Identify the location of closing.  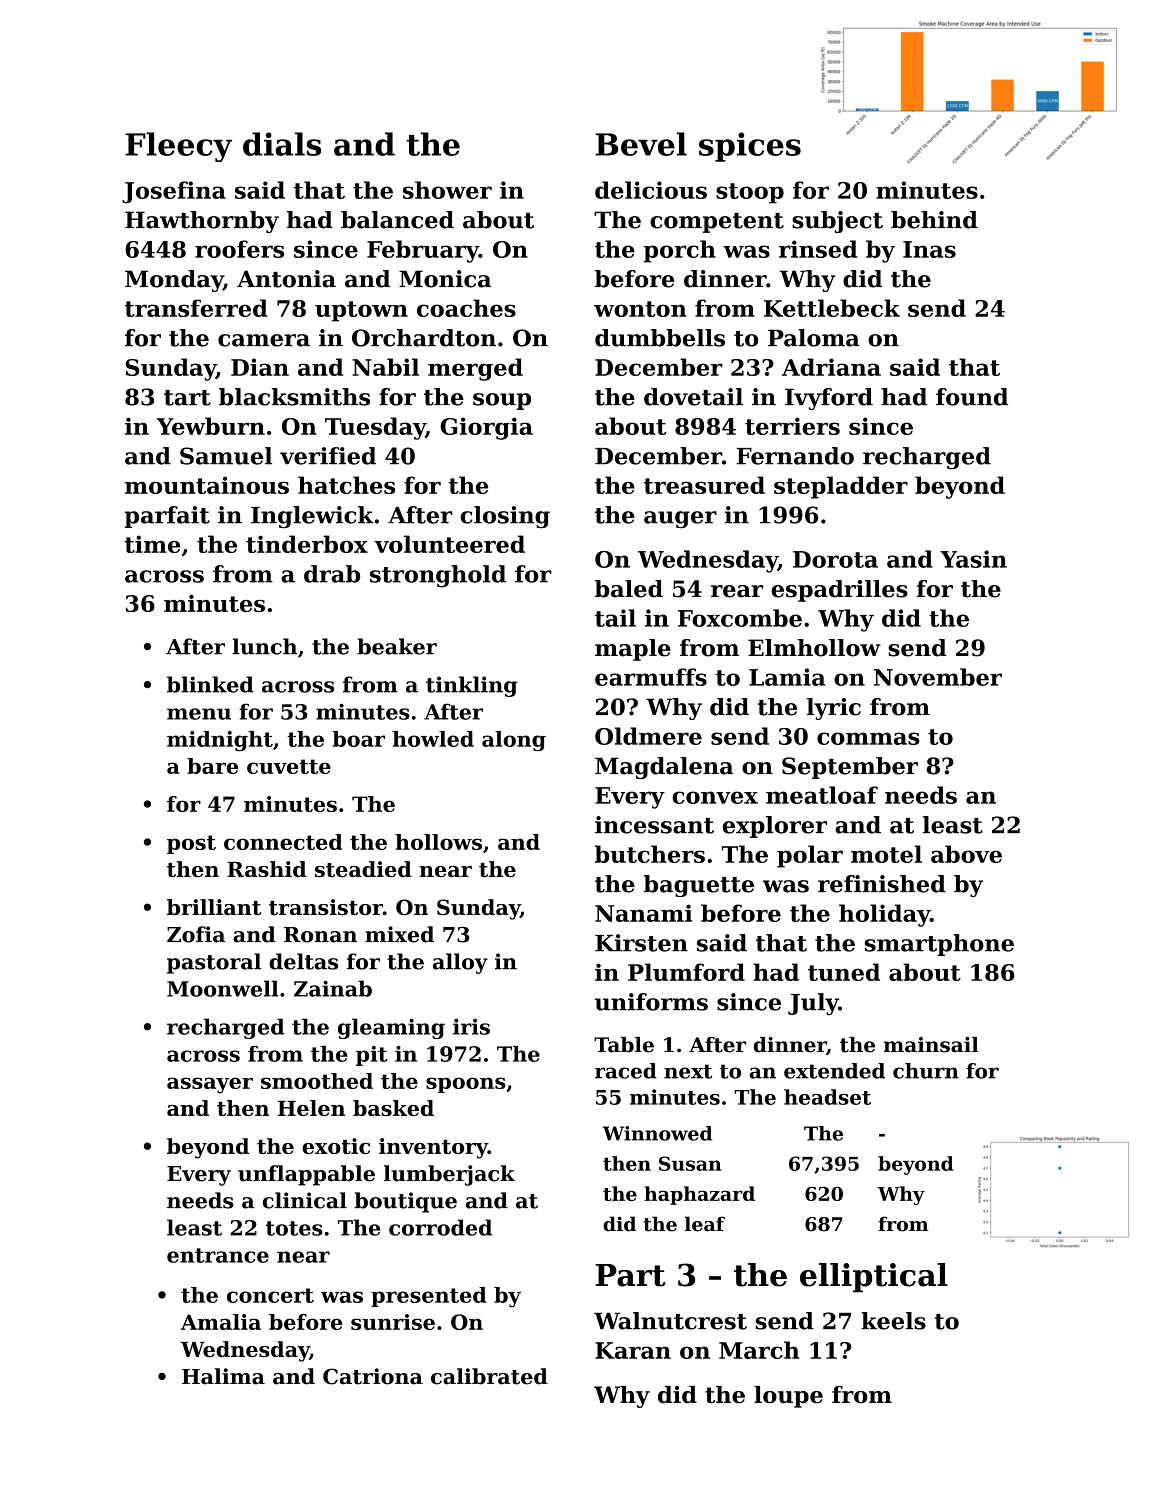
(505, 517).
